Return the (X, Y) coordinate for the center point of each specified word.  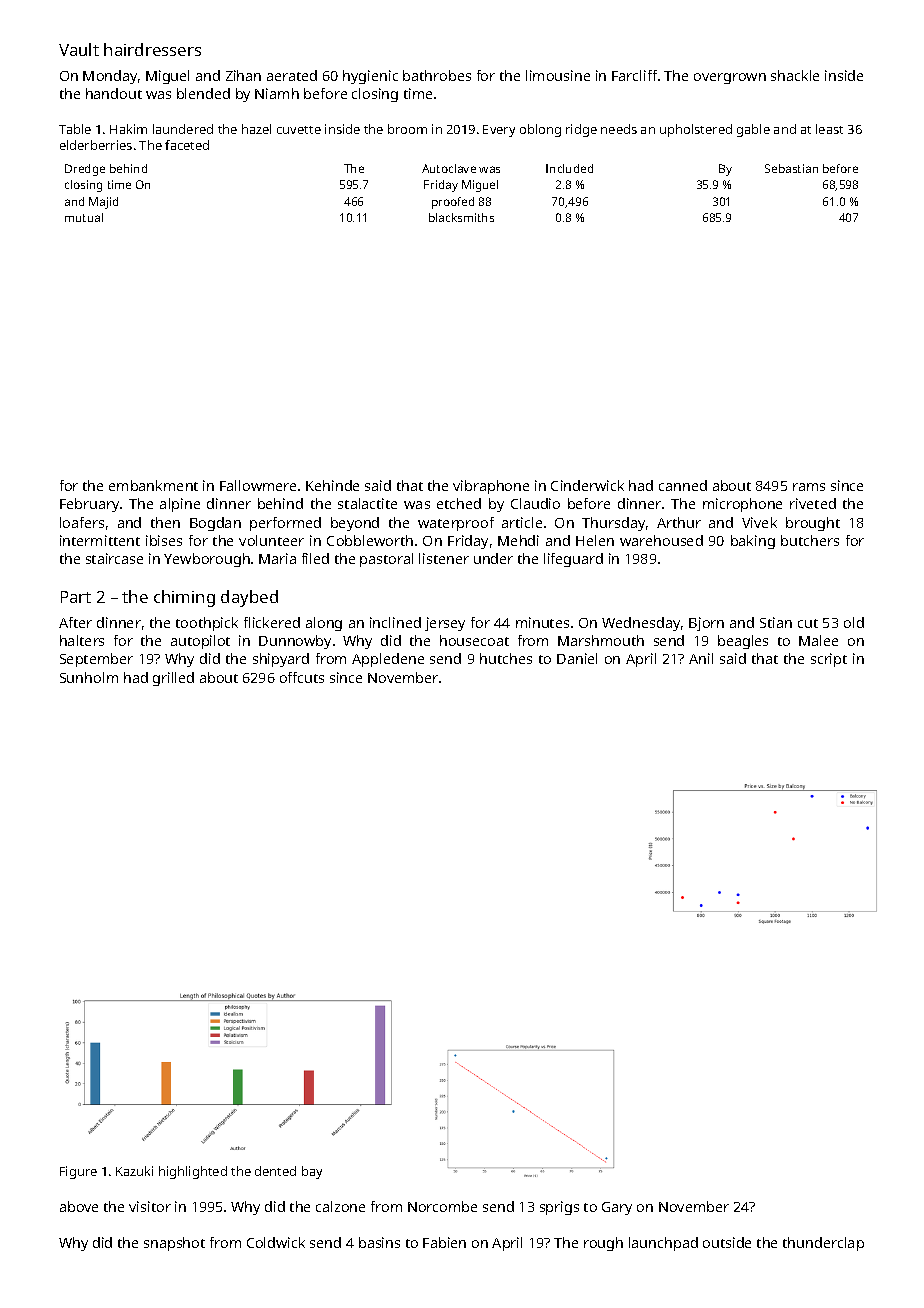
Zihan (243, 75)
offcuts (302, 677)
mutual (84, 217)
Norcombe (442, 1206)
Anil (701, 658)
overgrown (730, 78)
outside (727, 1242)
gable (753, 130)
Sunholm (89, 677)
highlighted (193, 1172)
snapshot (174, 1244)
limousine (558, 75)
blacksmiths (461, 217)
